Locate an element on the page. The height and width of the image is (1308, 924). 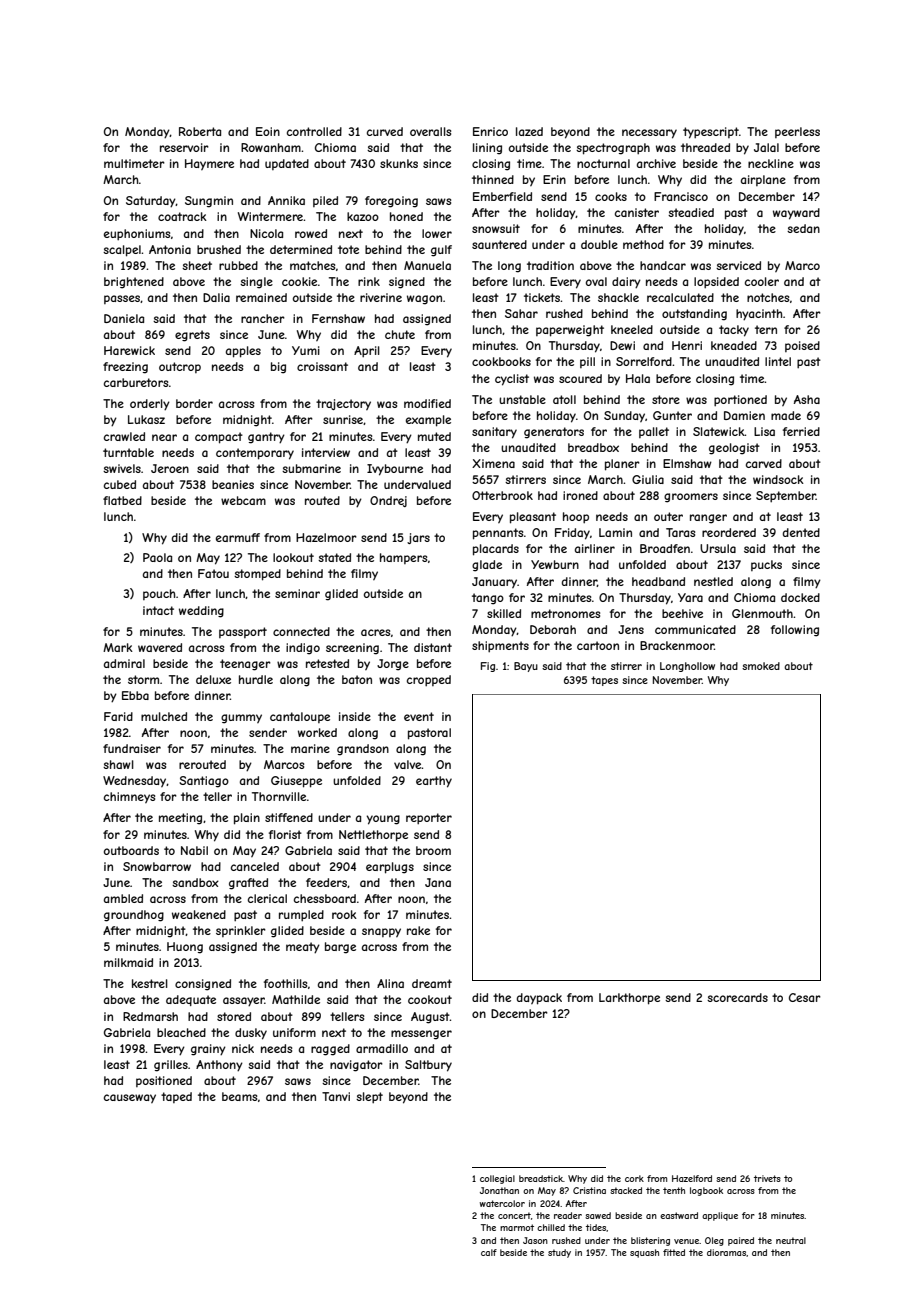
pouch is located at coordinates (159, 594).
